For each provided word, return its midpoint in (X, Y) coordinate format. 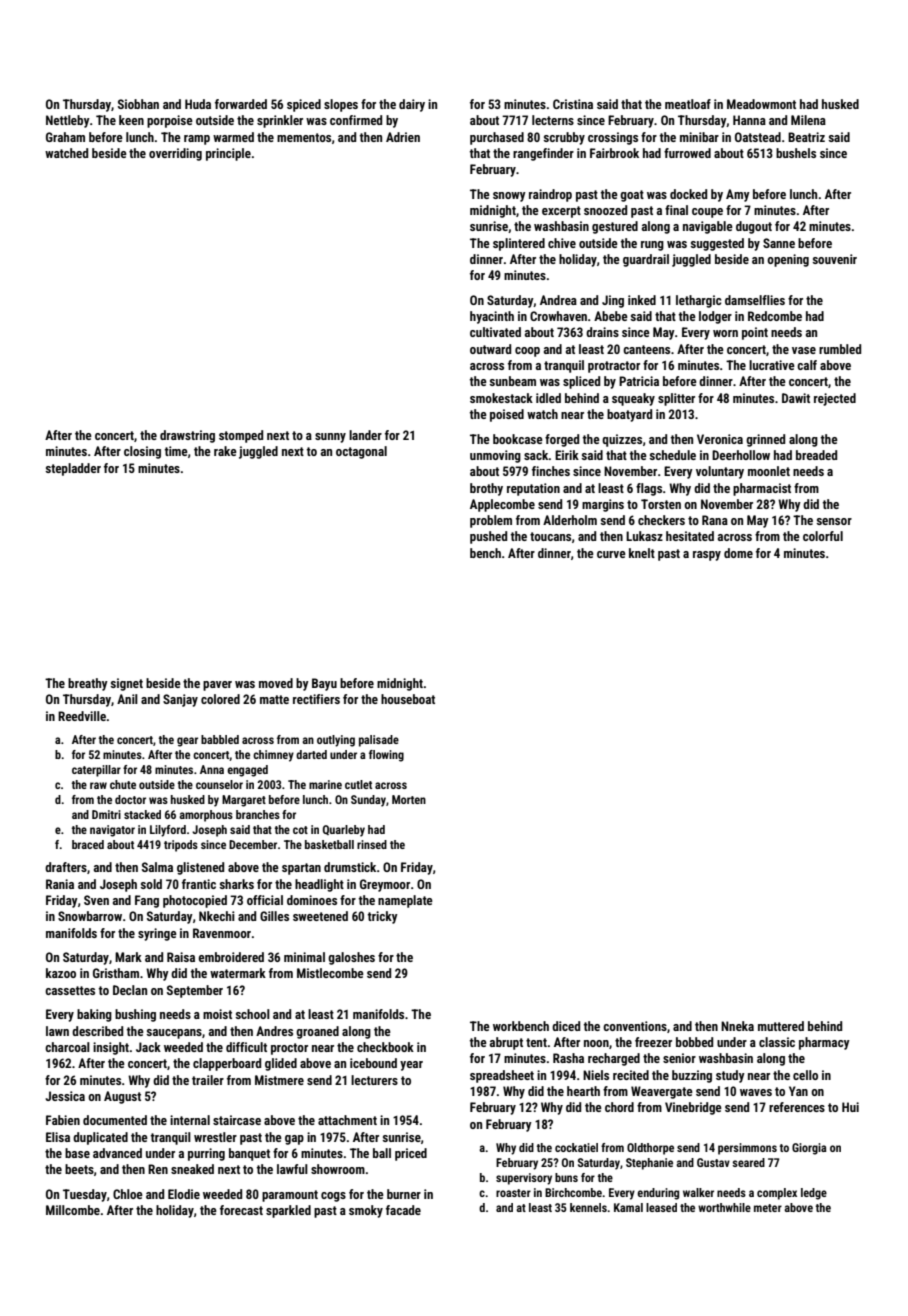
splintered (519, 244)
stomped (241, 436)
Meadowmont (761, 104)
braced (88, 844)
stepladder (73, 469)
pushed (488, 537)
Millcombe (73, 1210)
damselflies (755, 300)
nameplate (405, 901)
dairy (412, 105)
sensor (834, 521)
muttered (781, 1026)
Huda (198, 104)
